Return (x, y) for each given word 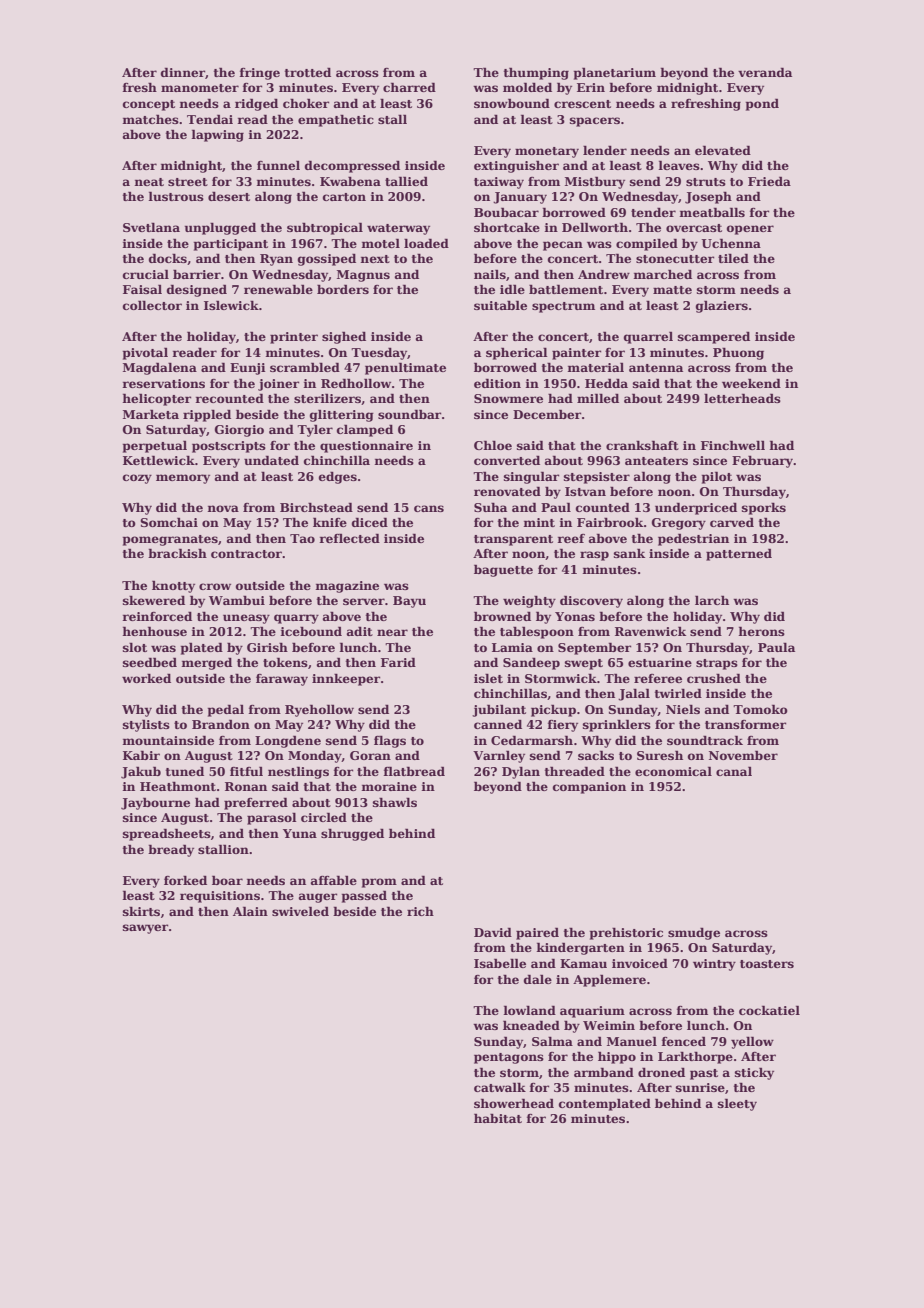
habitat (498, 1118)
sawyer (145, 929)
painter (576, 354)
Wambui (237, 600)
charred (409, 87)
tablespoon (537, 632)
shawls (395, 802)
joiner (278, 385)
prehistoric (626, 933)
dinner (183, 72)
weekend (751, 383)
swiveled (300, 911)
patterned (739, 554)
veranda (765, 72)
